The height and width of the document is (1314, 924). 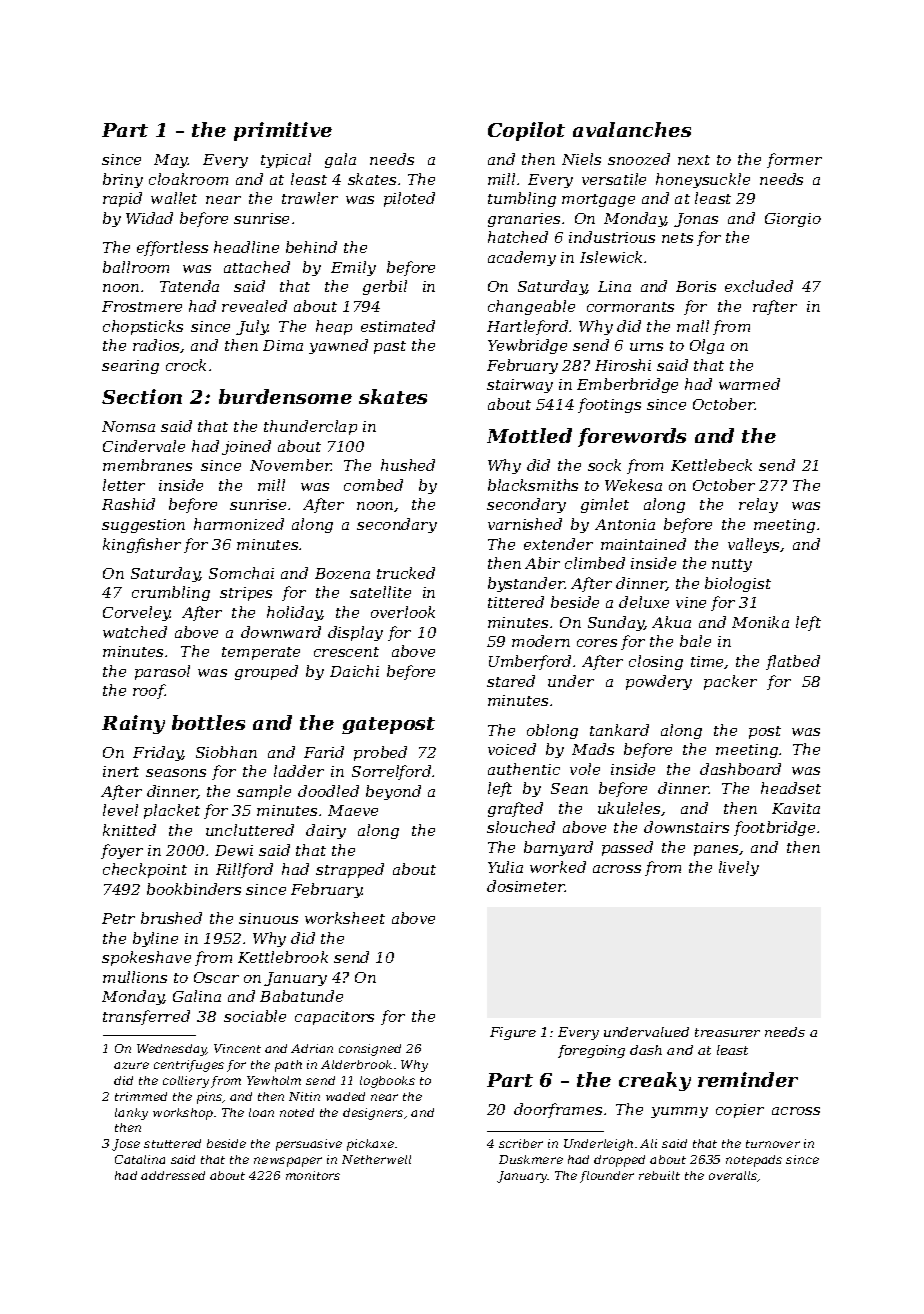 I want to click on chopsticks, so click(x=143, y=327).
